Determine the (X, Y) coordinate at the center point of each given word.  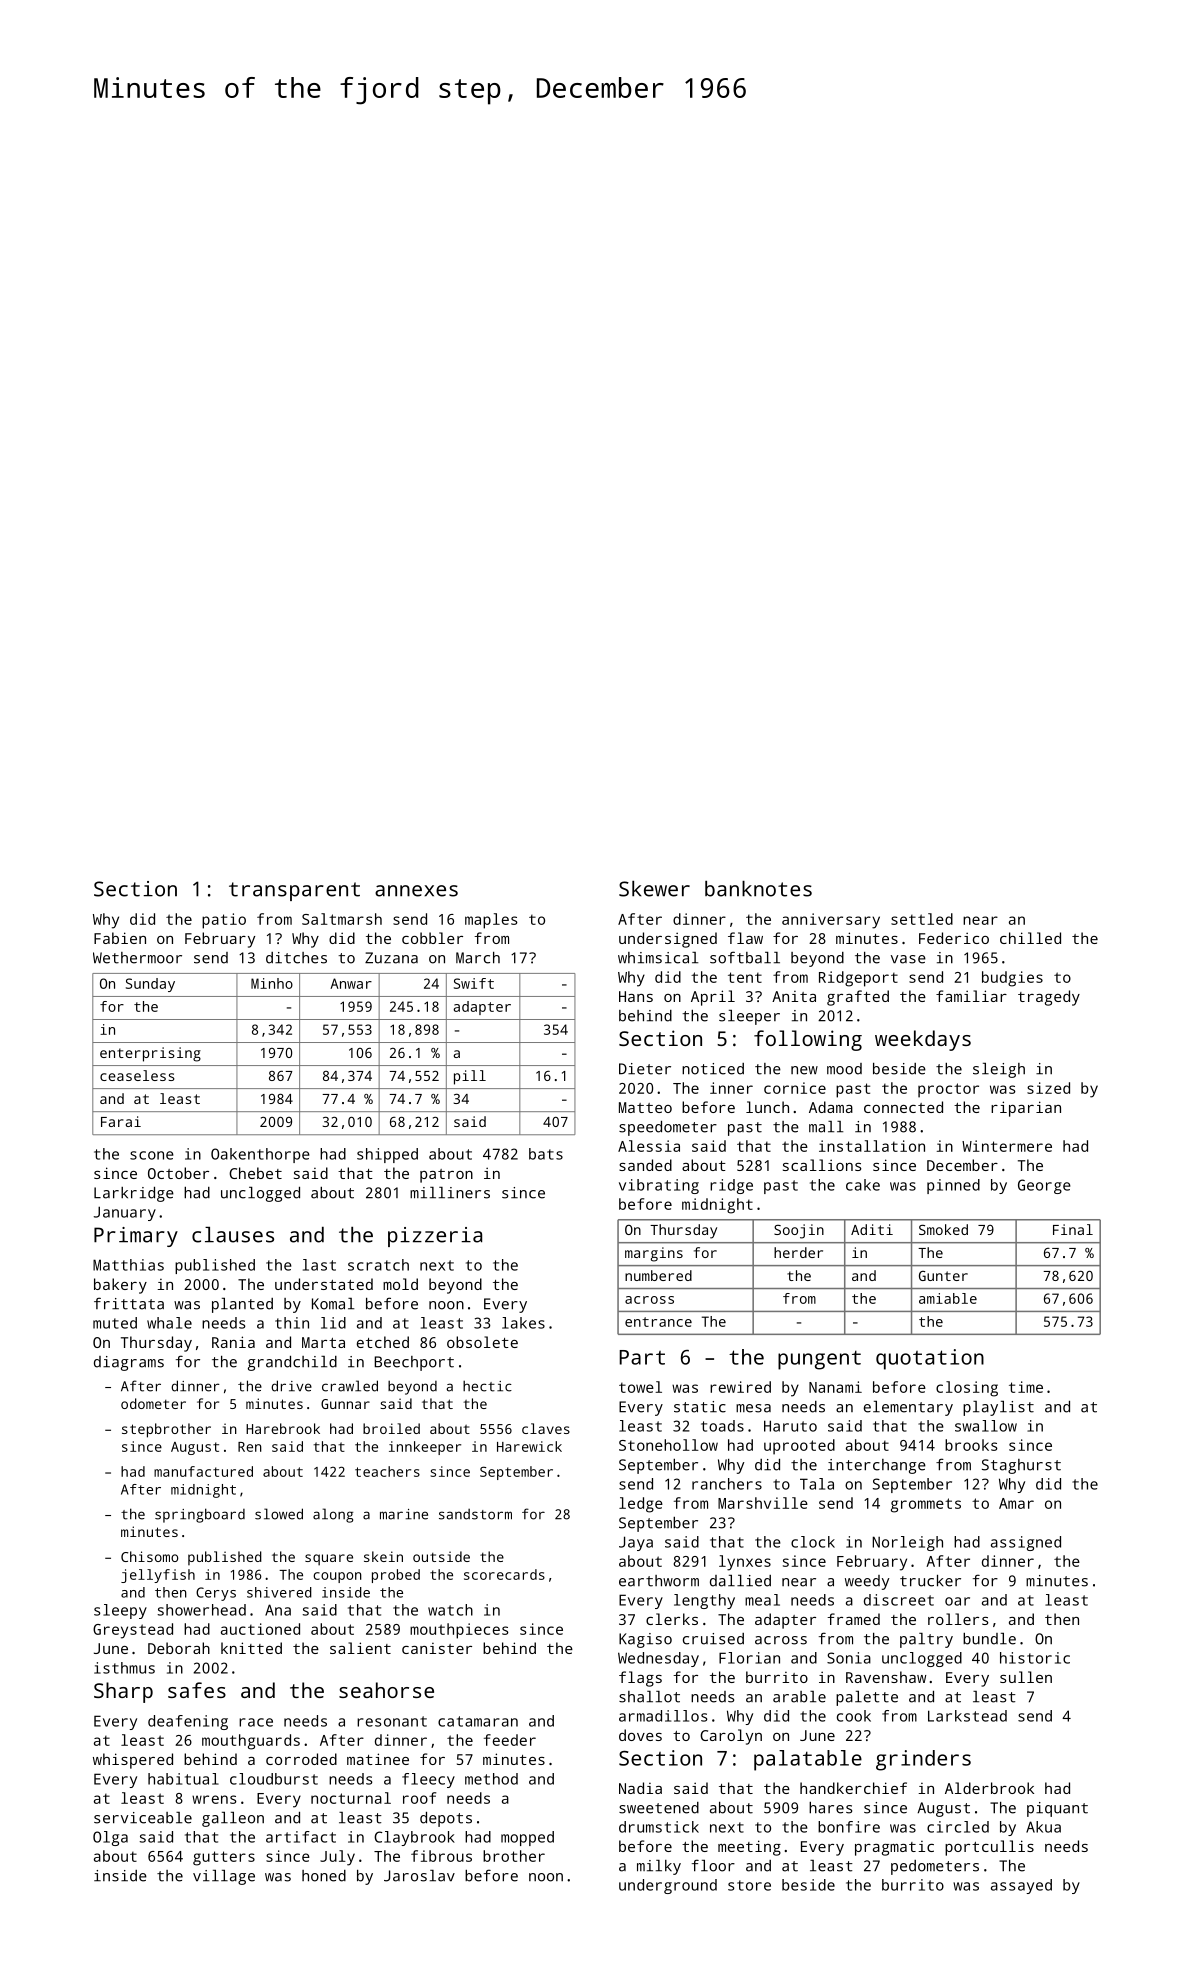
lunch (767, 1107)
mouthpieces (459, 1631)
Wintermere (1007, 1146)
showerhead (201, 1610)
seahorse (386, 1690)
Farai (121, 1121)
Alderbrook (989, 1788)
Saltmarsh (342, 919)
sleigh (999, 1070)
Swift (474, 983)
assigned (1026, 1543)
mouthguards (251, 1742)
